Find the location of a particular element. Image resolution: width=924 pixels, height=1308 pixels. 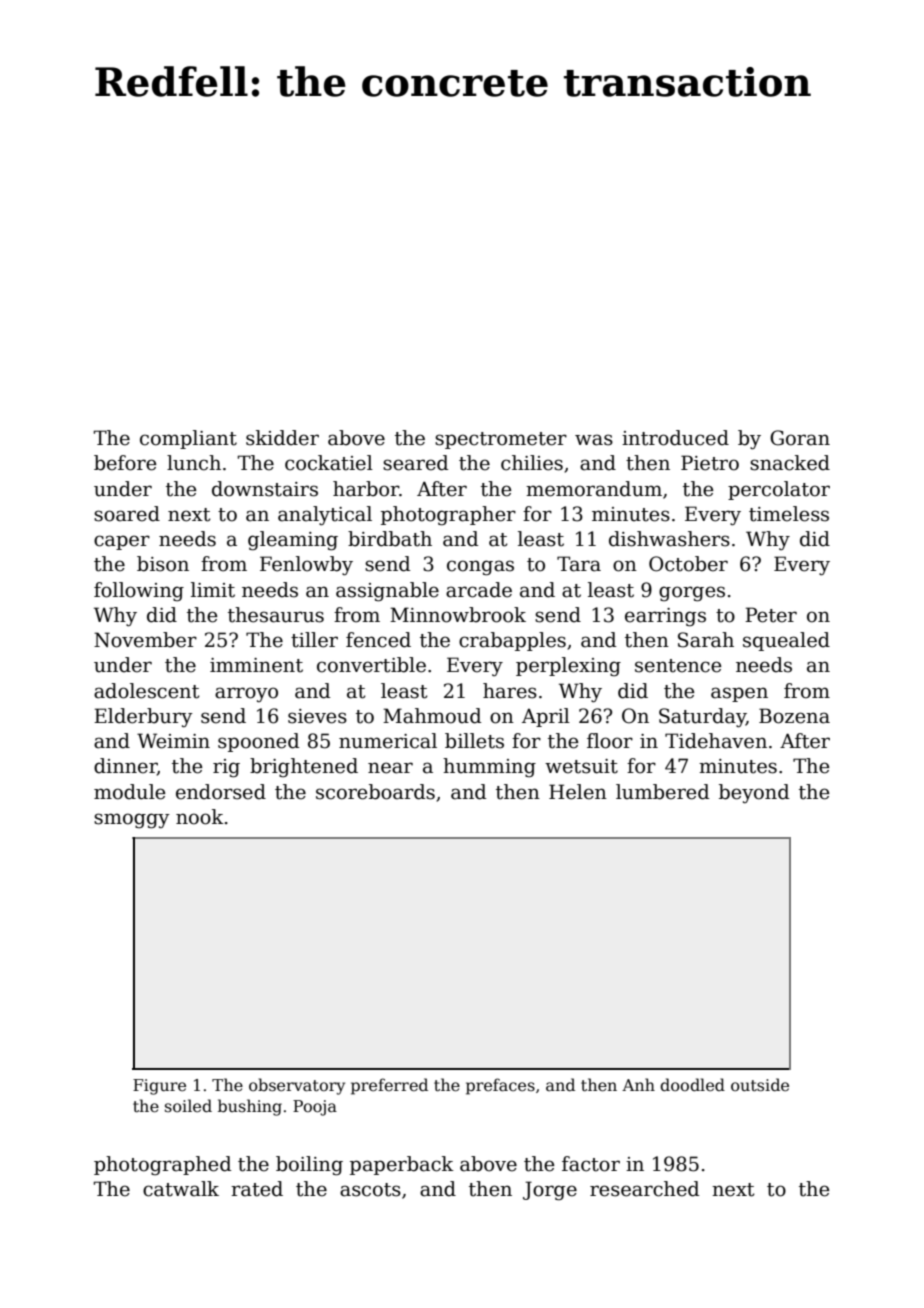

introduced is located at coordinates (675, 438).
